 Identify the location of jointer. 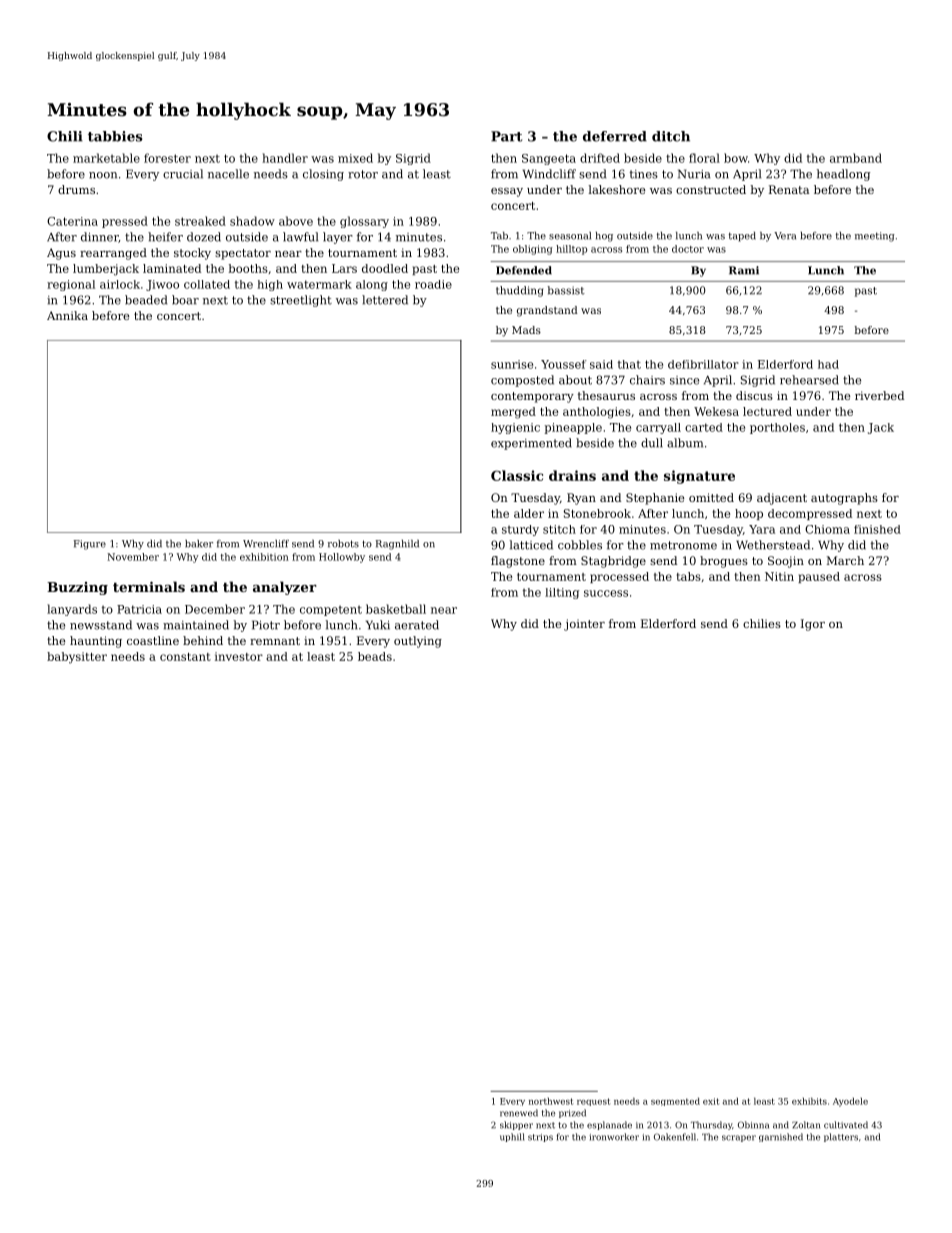
(584, 625).
